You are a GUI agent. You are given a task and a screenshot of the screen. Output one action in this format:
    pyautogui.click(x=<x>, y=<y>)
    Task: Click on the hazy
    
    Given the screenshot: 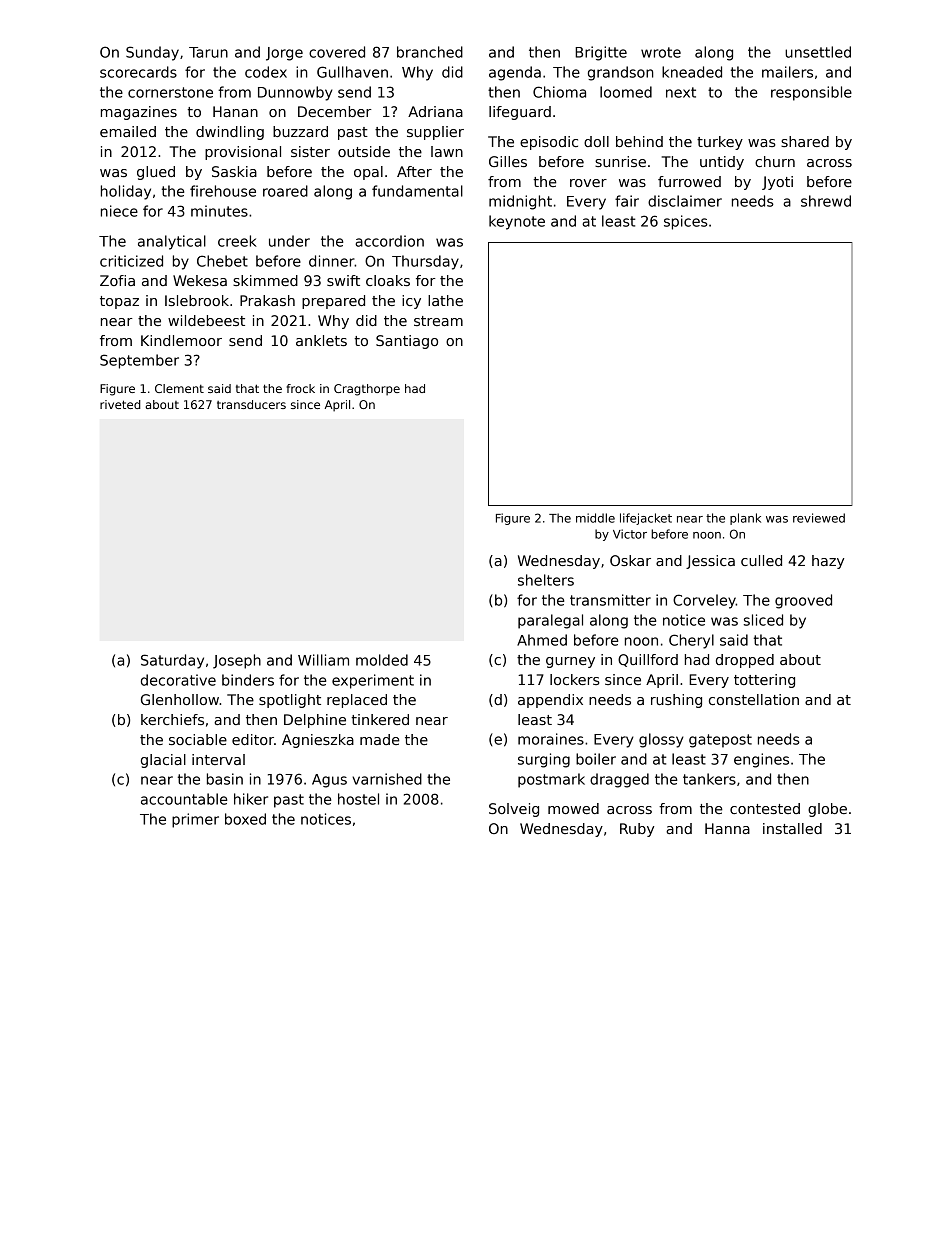 What is the action you would take?
    pyautogui.click(x=828, y=562)
